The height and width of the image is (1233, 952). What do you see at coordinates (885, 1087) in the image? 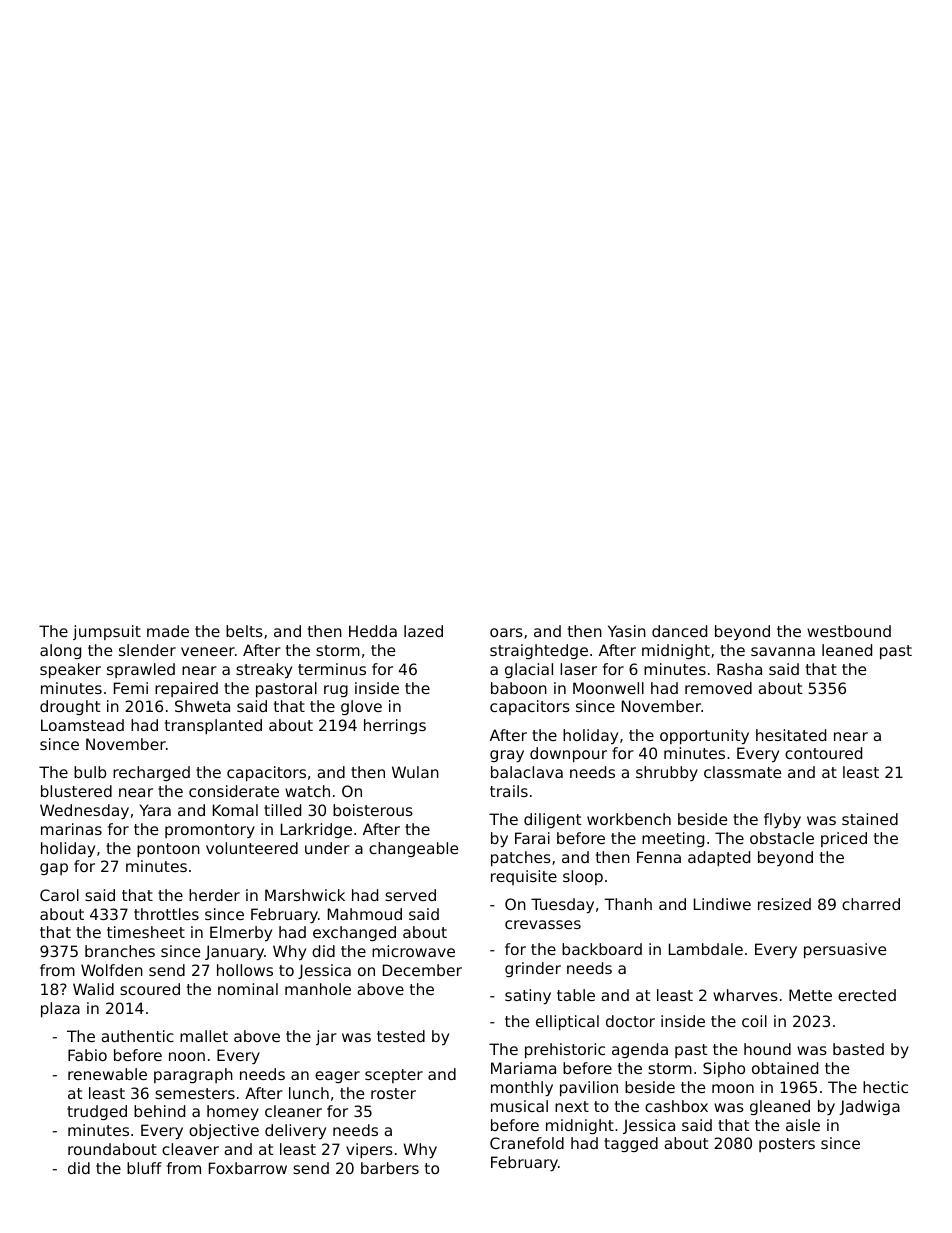
I see `hectic` at bounding box center [885, 1087].
